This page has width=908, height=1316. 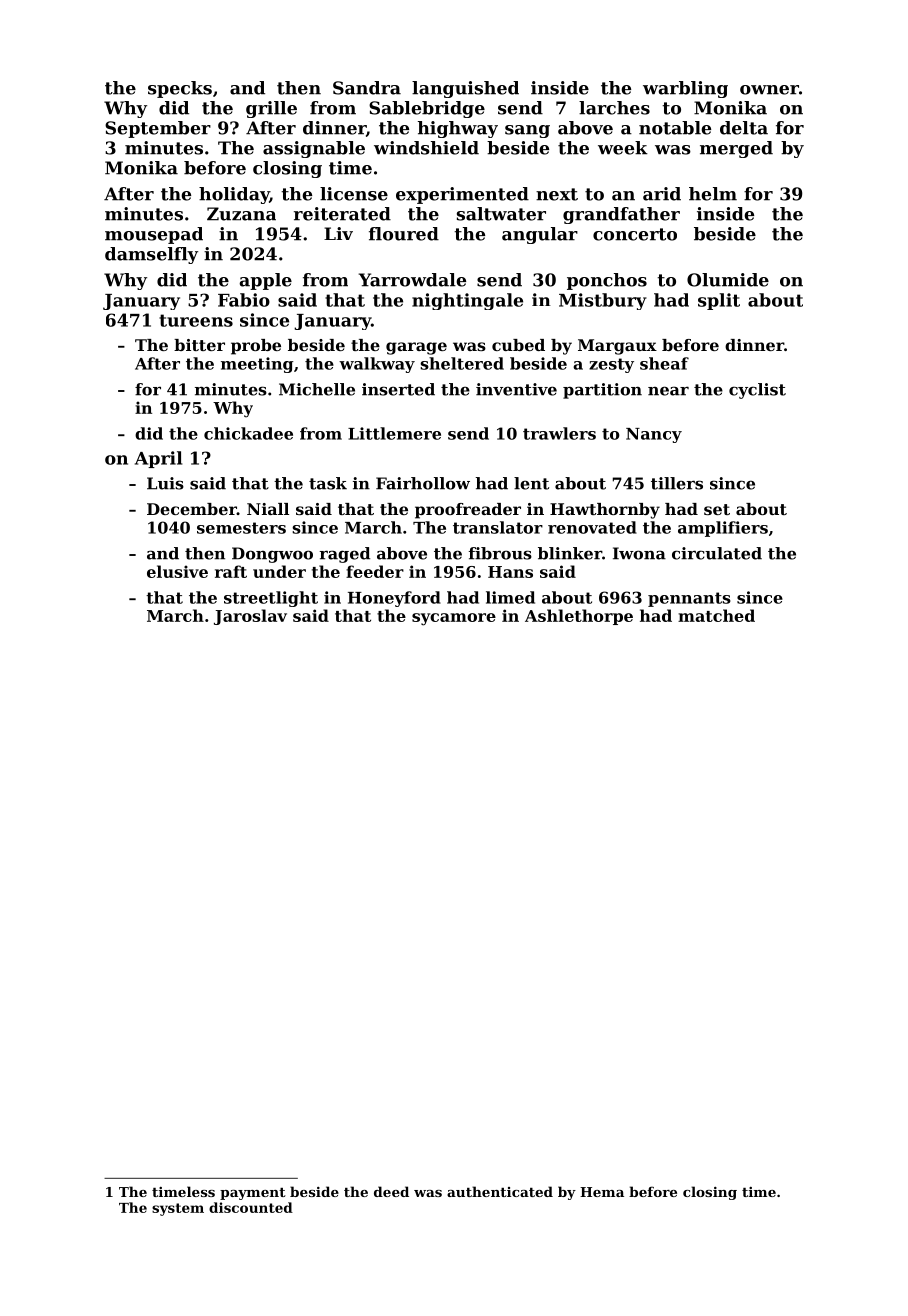 I want to click on pennants, so click(x=689, y=599).
